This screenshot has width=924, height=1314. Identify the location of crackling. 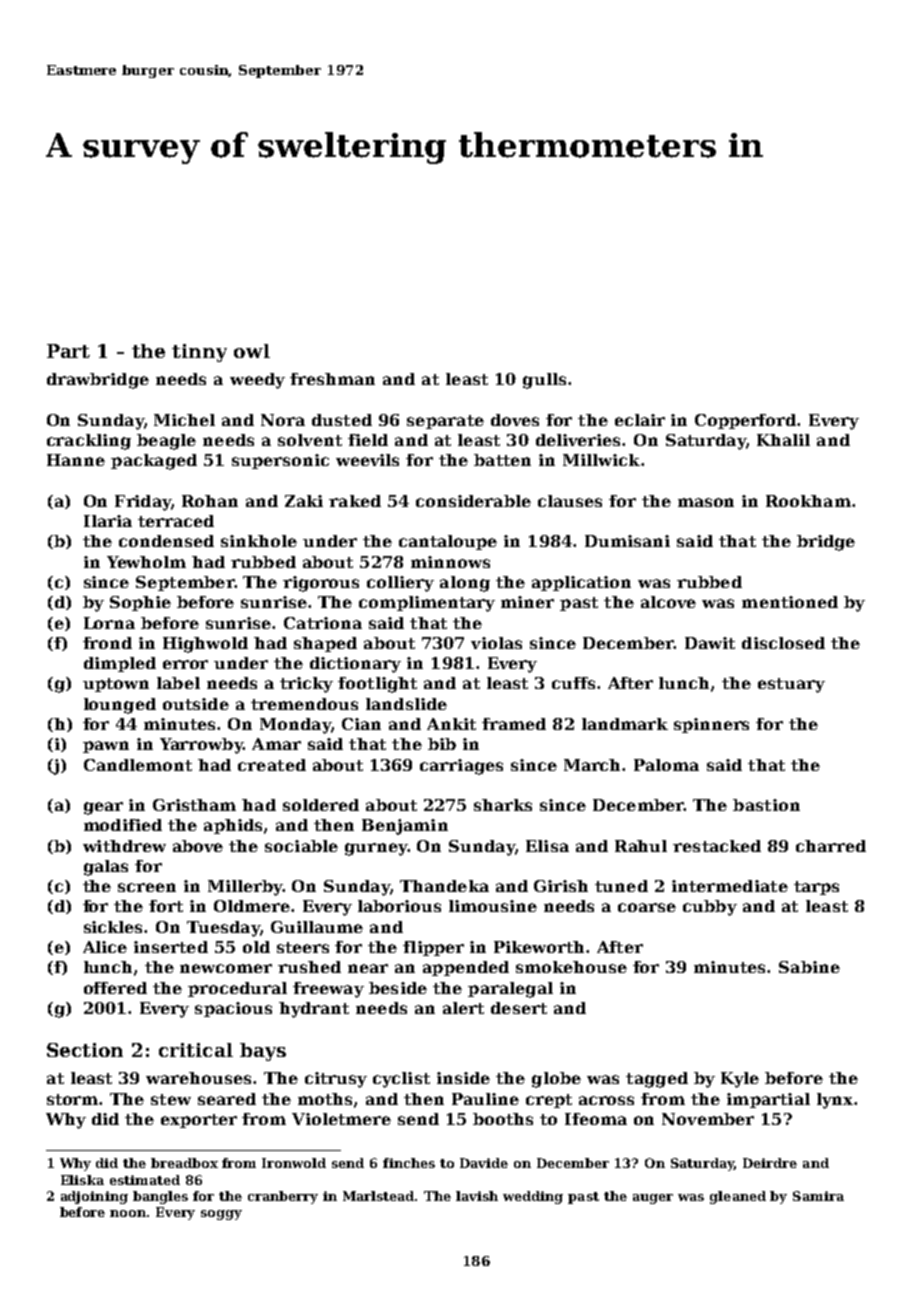
(89, 442).
